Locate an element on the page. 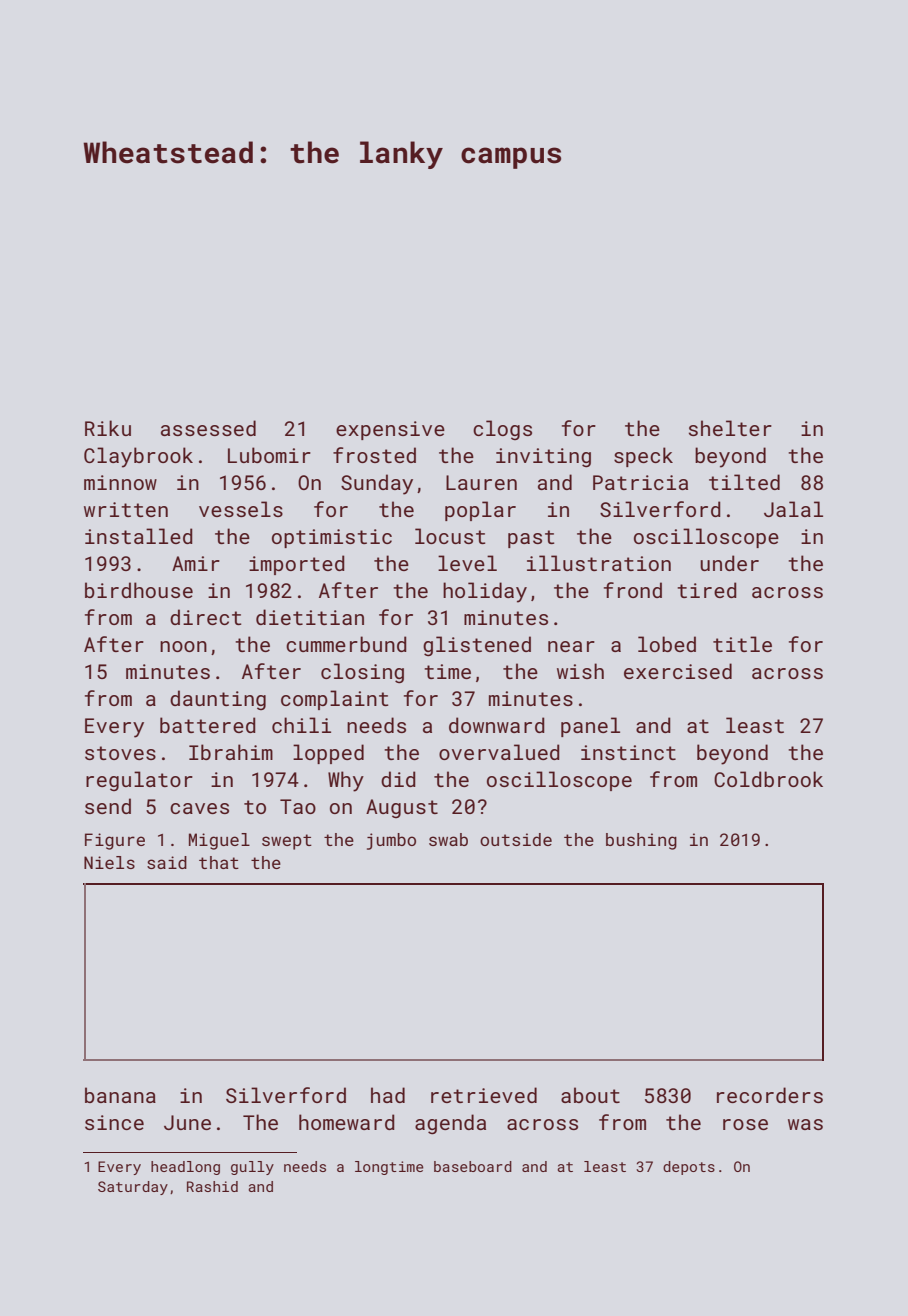 The height and width of the document is (1316, 908). overvalued is located at coordinates (499, 752).
